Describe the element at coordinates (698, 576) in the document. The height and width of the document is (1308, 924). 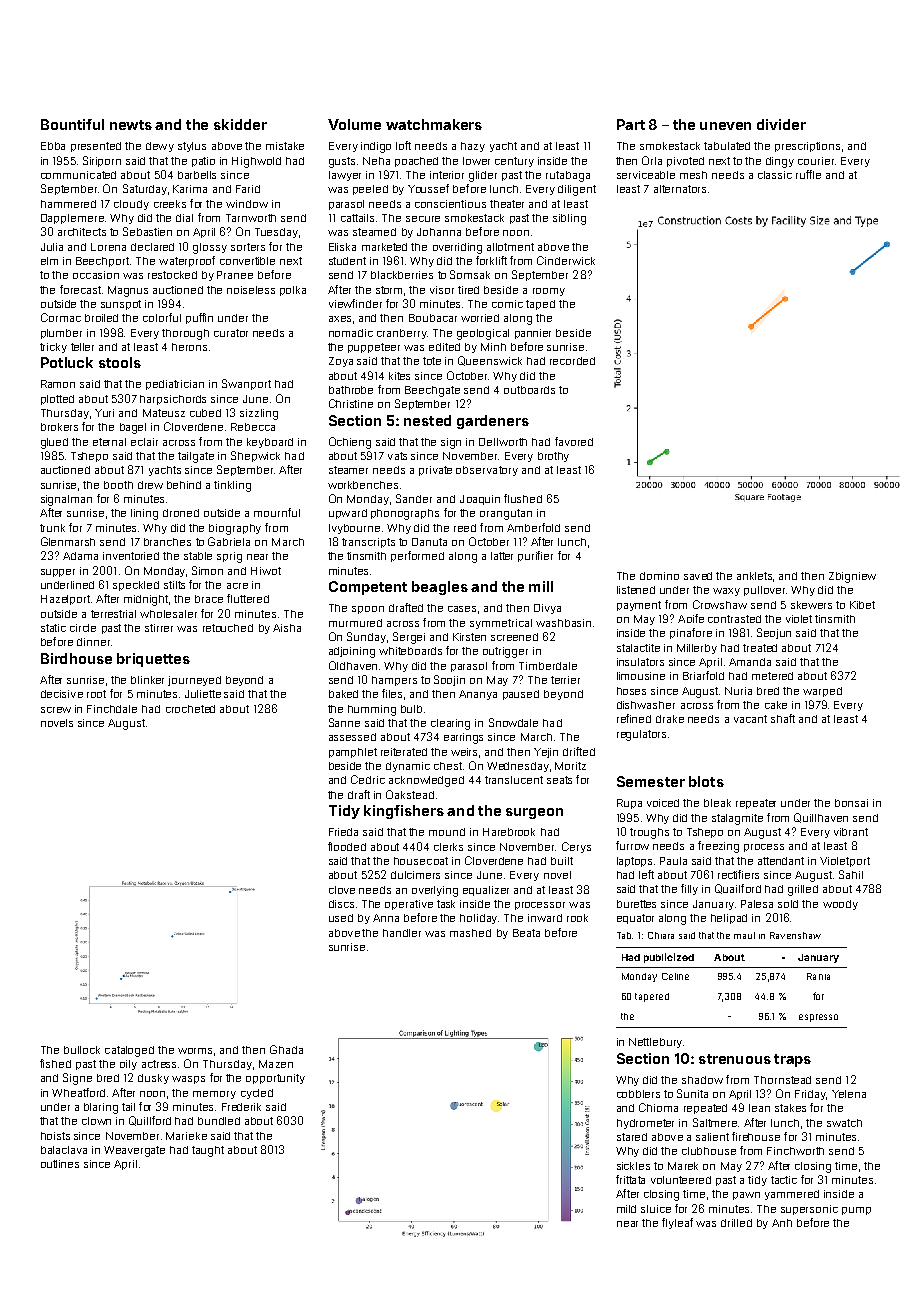
I see `saved` at that location.
